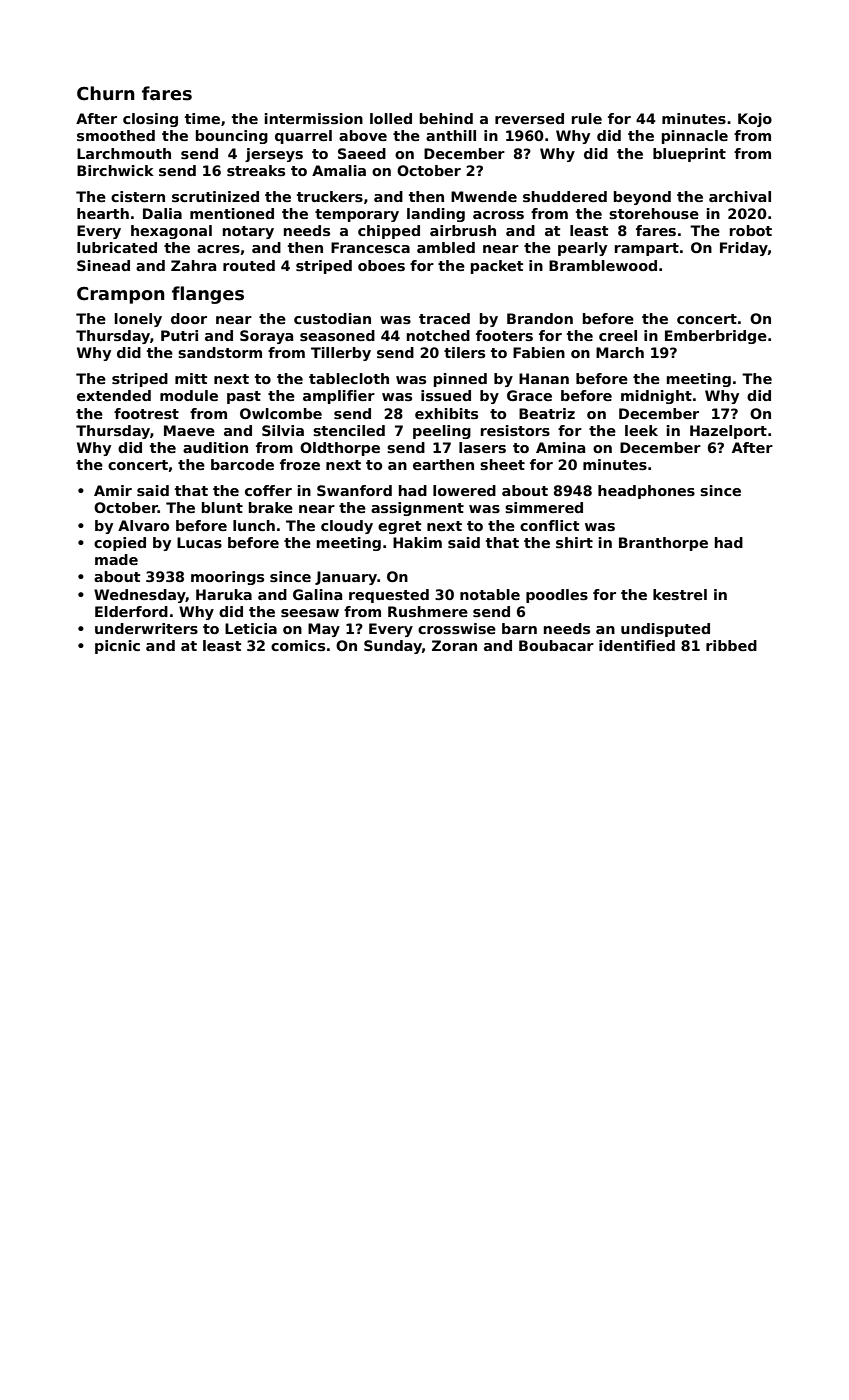 Image resolution: width=849 pixels, height=1400 pixels. I want to click on Bramblewood, so click(603, 265).
